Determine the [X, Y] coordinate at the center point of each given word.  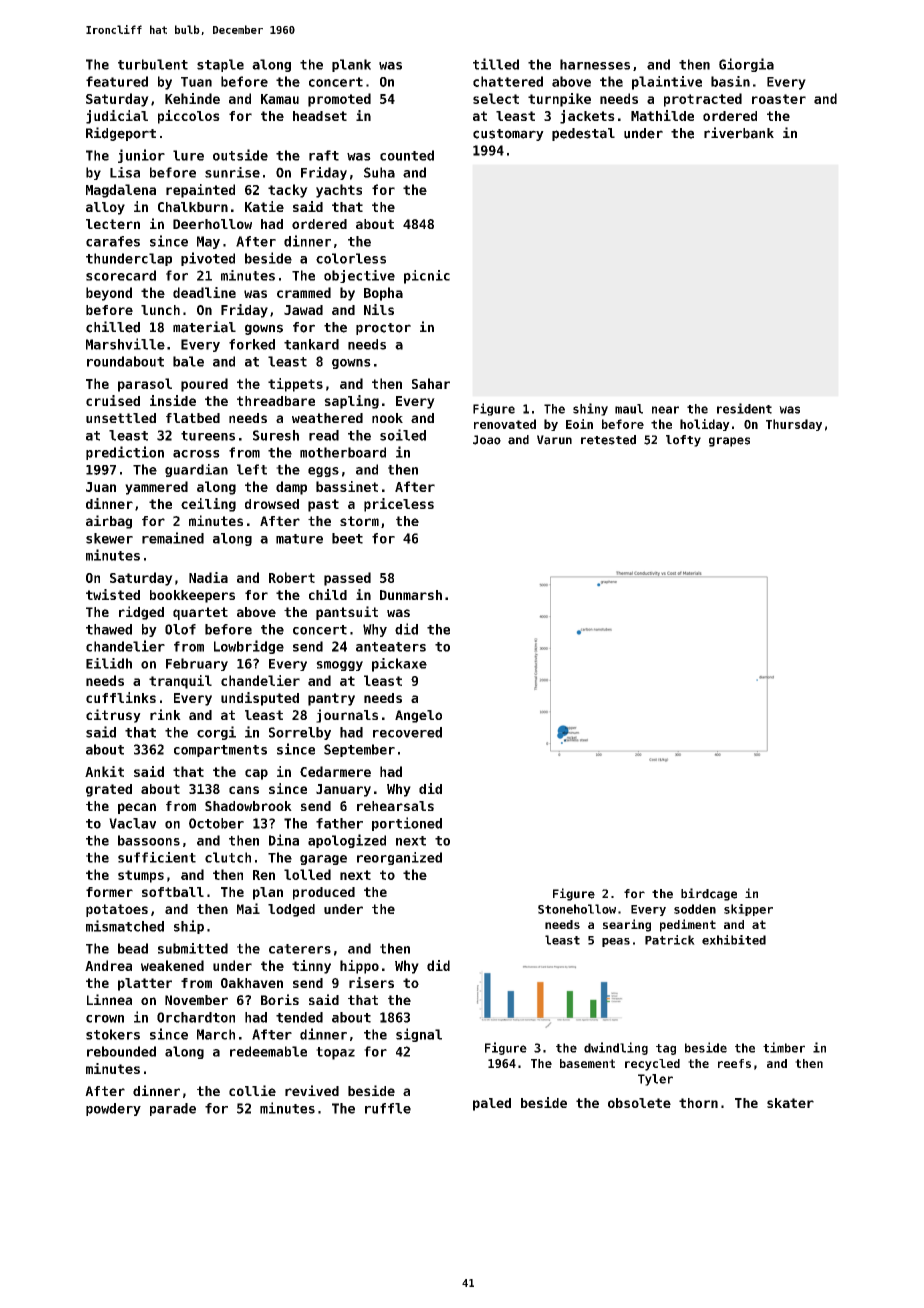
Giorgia [746, 65]
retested [608, 440]
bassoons [149, 840]
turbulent [153, 64]
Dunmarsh [411, 595]
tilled [496, 64]
